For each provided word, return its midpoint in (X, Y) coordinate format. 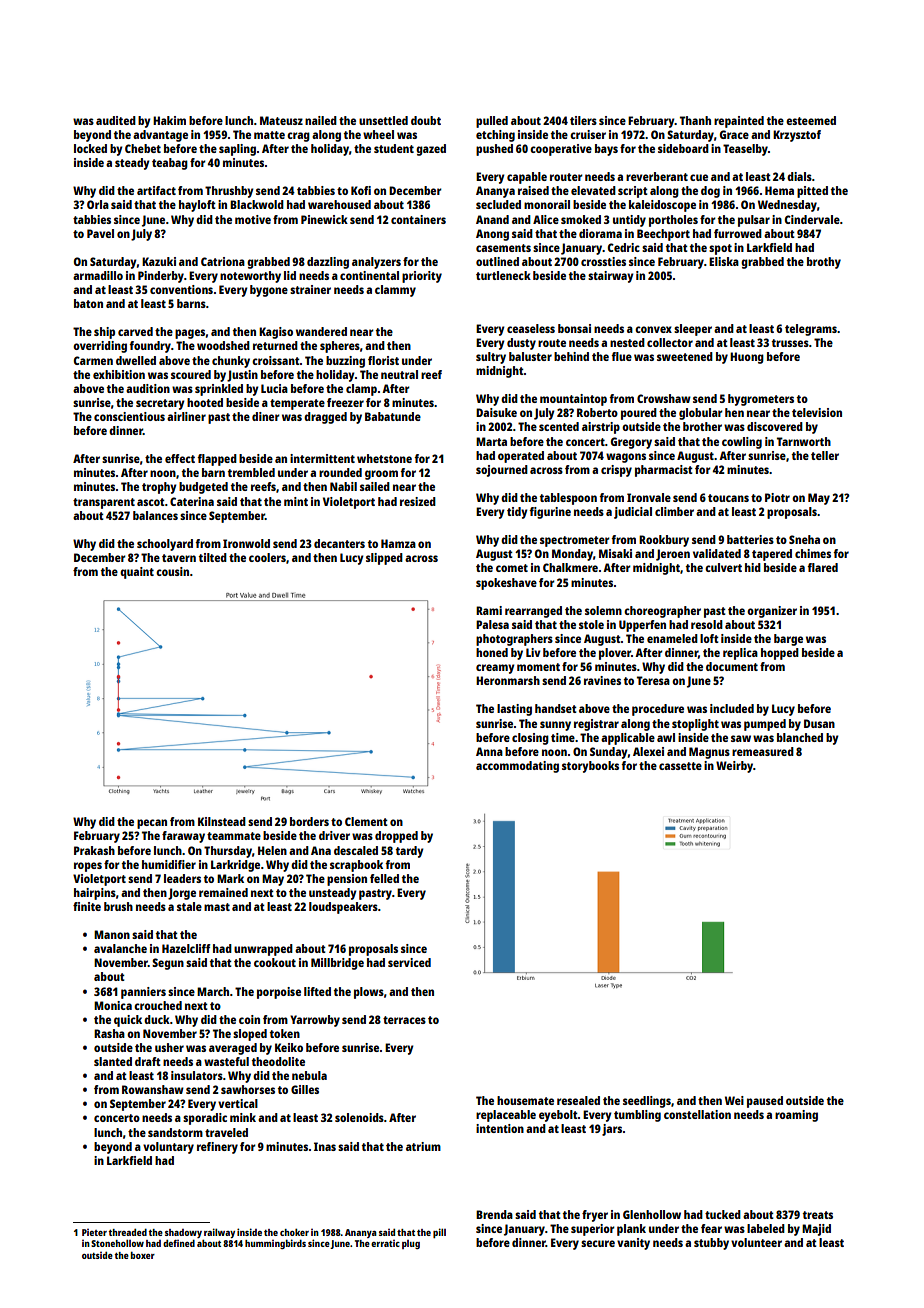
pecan (152, 824)
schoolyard (165, 545)
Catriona (223, 261)
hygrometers (761, 400)
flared (822, 567)
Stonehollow (117, 1243)
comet (512, 568)
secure (598, 1243)
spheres (340, 347)
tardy (410, 852)
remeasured (763, 751)
